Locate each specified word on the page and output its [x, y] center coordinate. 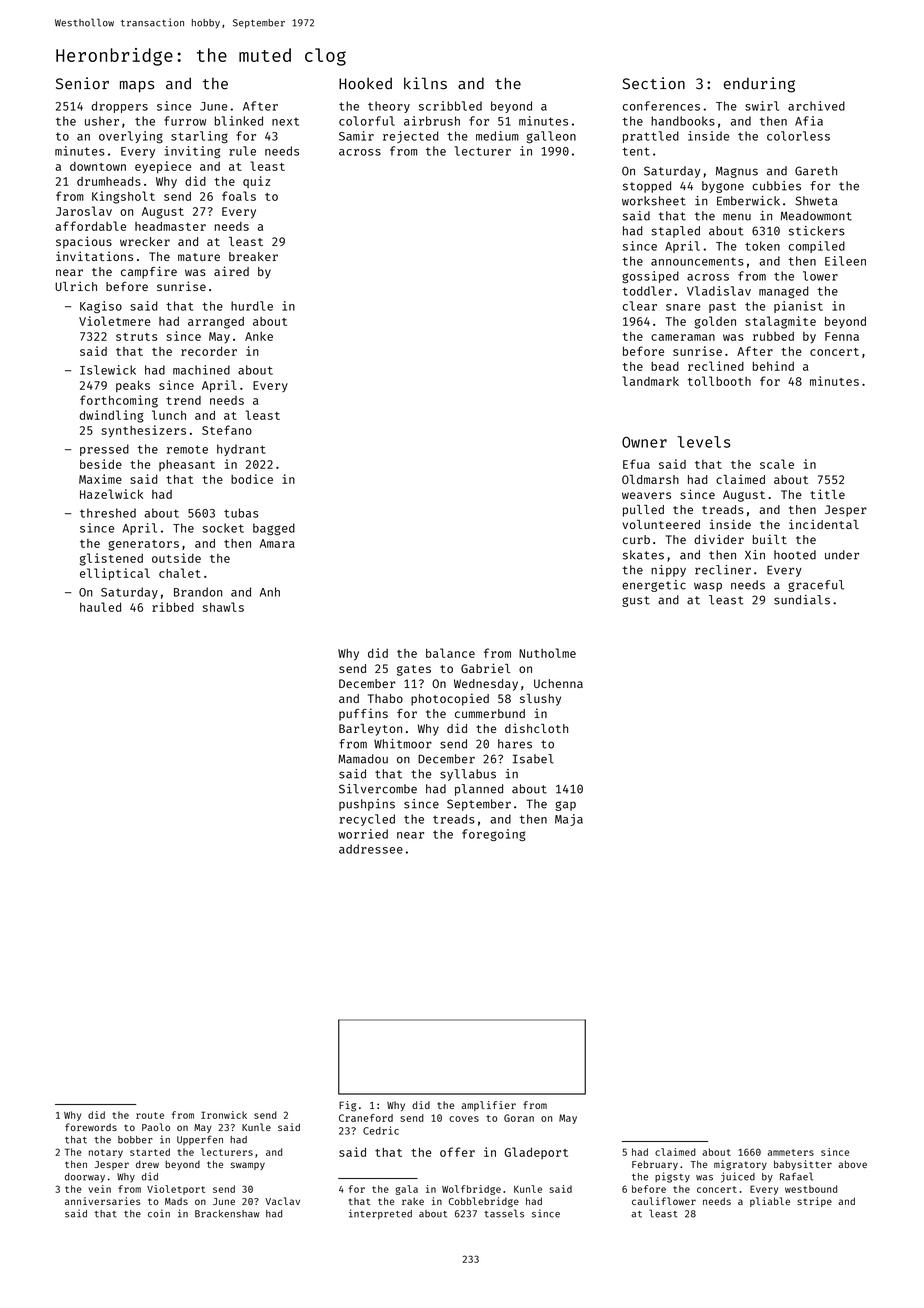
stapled [675, 232]
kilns [425, 83]
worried [363, 834]
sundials [802, 600]
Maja [569, 820]
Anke [259, 336]
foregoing [494, 835]
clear [640, 306]
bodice [252, 479]
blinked [239, 121]
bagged [274, 529]
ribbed [173, 607]
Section [653, 83]
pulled [643, 511]
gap [565, 806]
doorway [85, 1178]
